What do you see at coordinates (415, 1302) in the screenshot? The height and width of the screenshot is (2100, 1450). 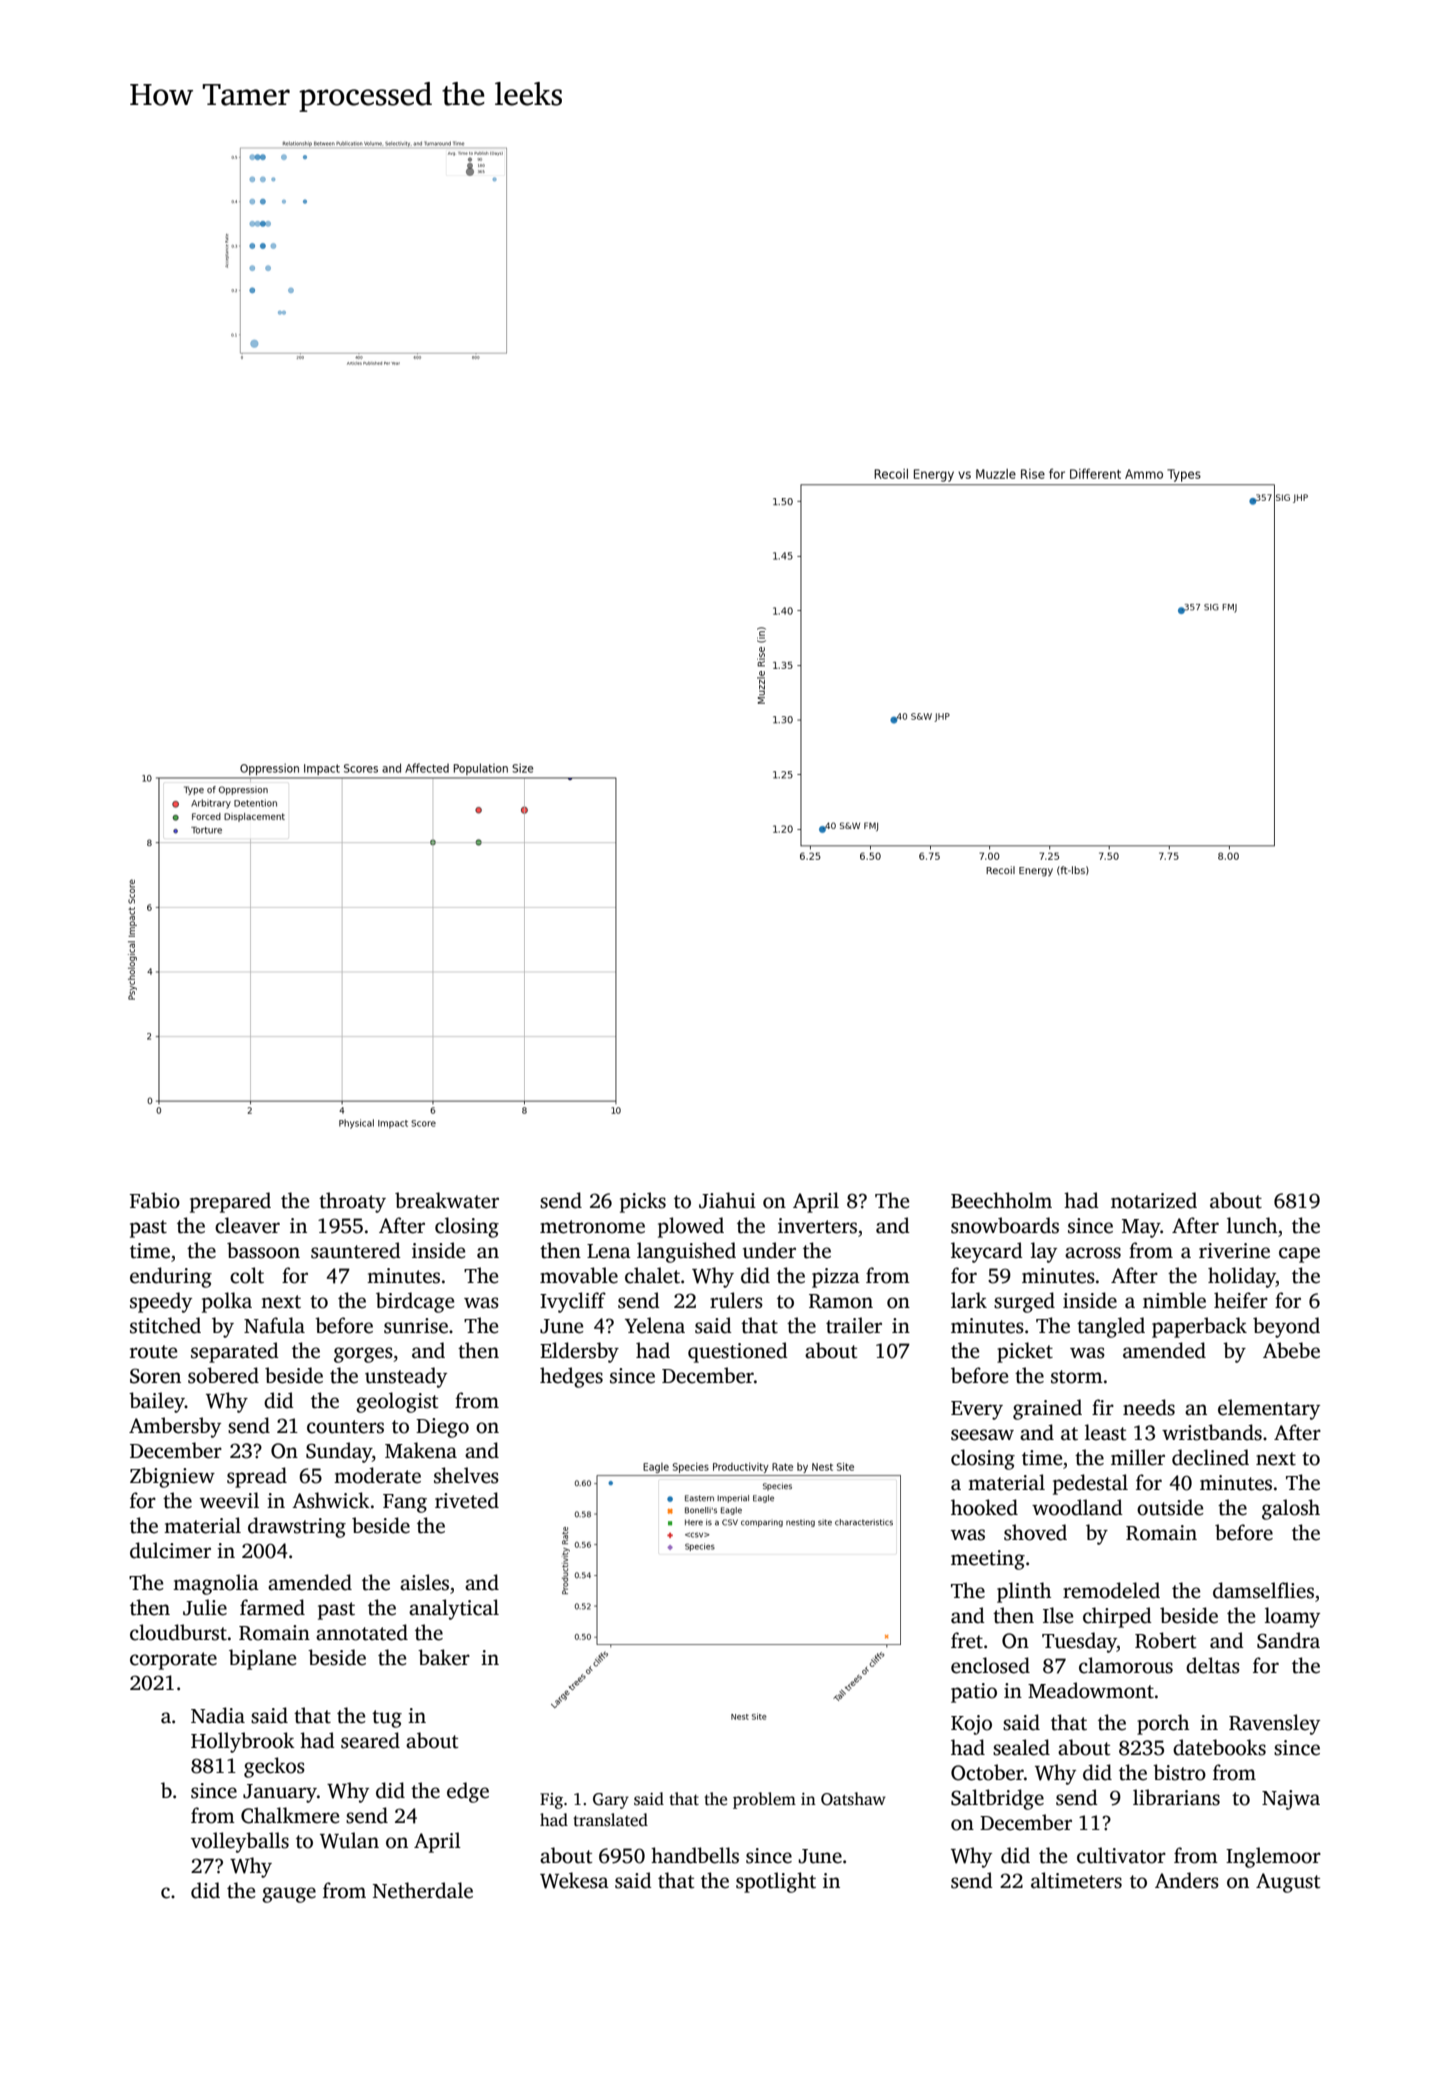 I see `birdcage` at bounding box center [415, 1302].
